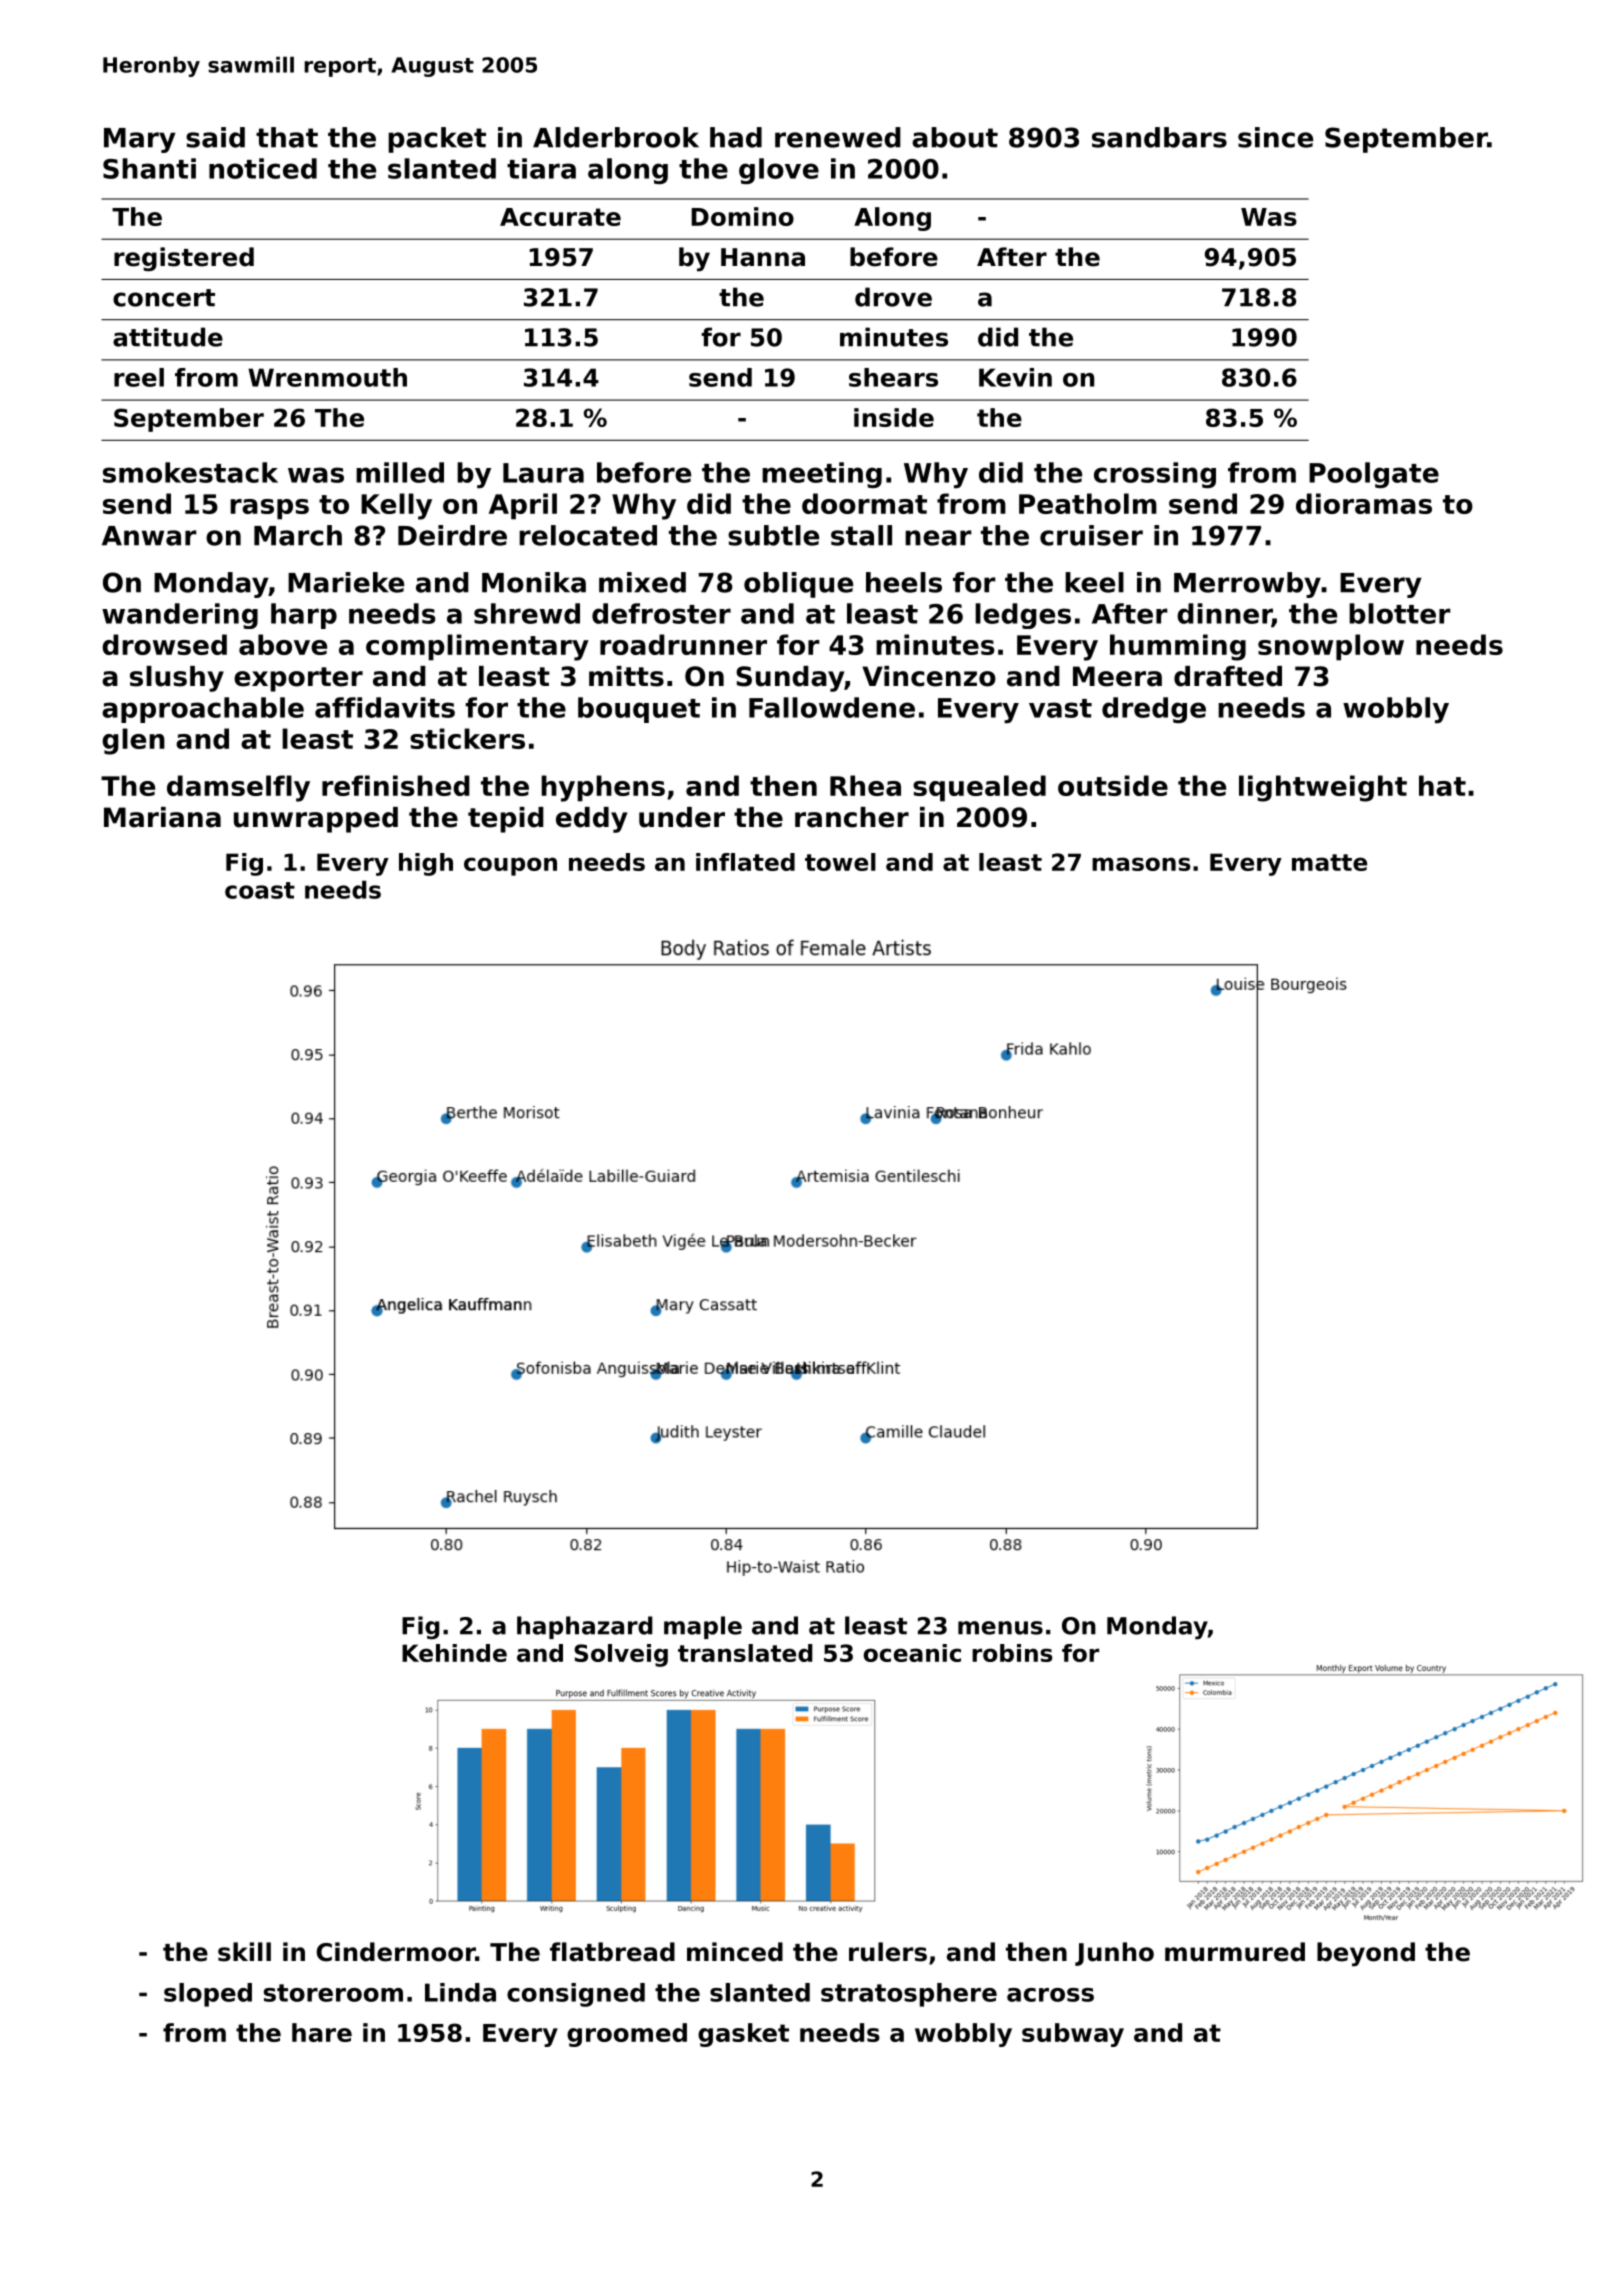 This screenshot has height=2292, width=1620. What do you see at coordinates (1015, 377) in the screenshot?
I see `Kevin` at bounding box center [1015, 377].
